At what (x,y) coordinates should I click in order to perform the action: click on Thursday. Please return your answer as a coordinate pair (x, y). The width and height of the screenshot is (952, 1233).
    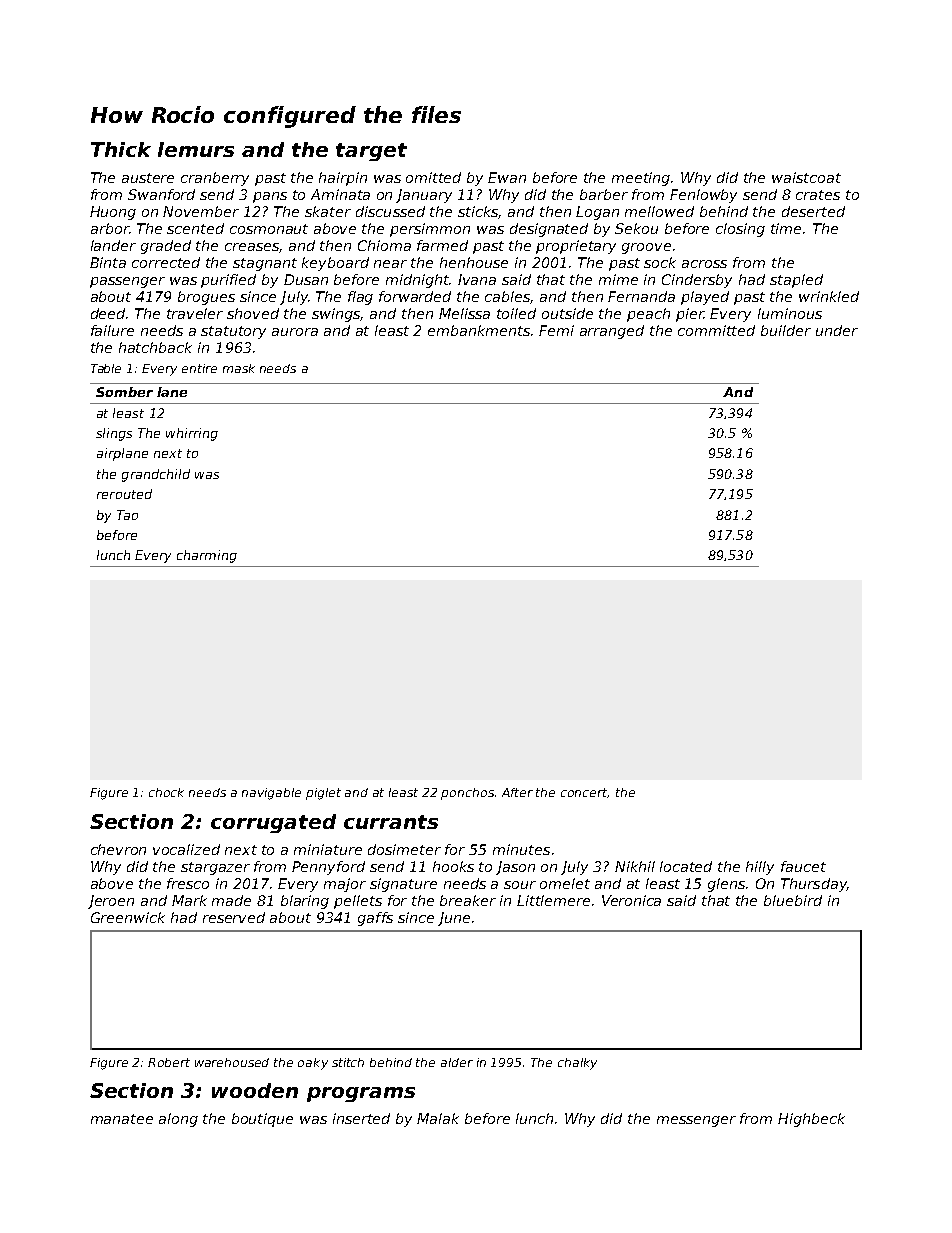
    Looking at the image, I should click on (814, 885).
